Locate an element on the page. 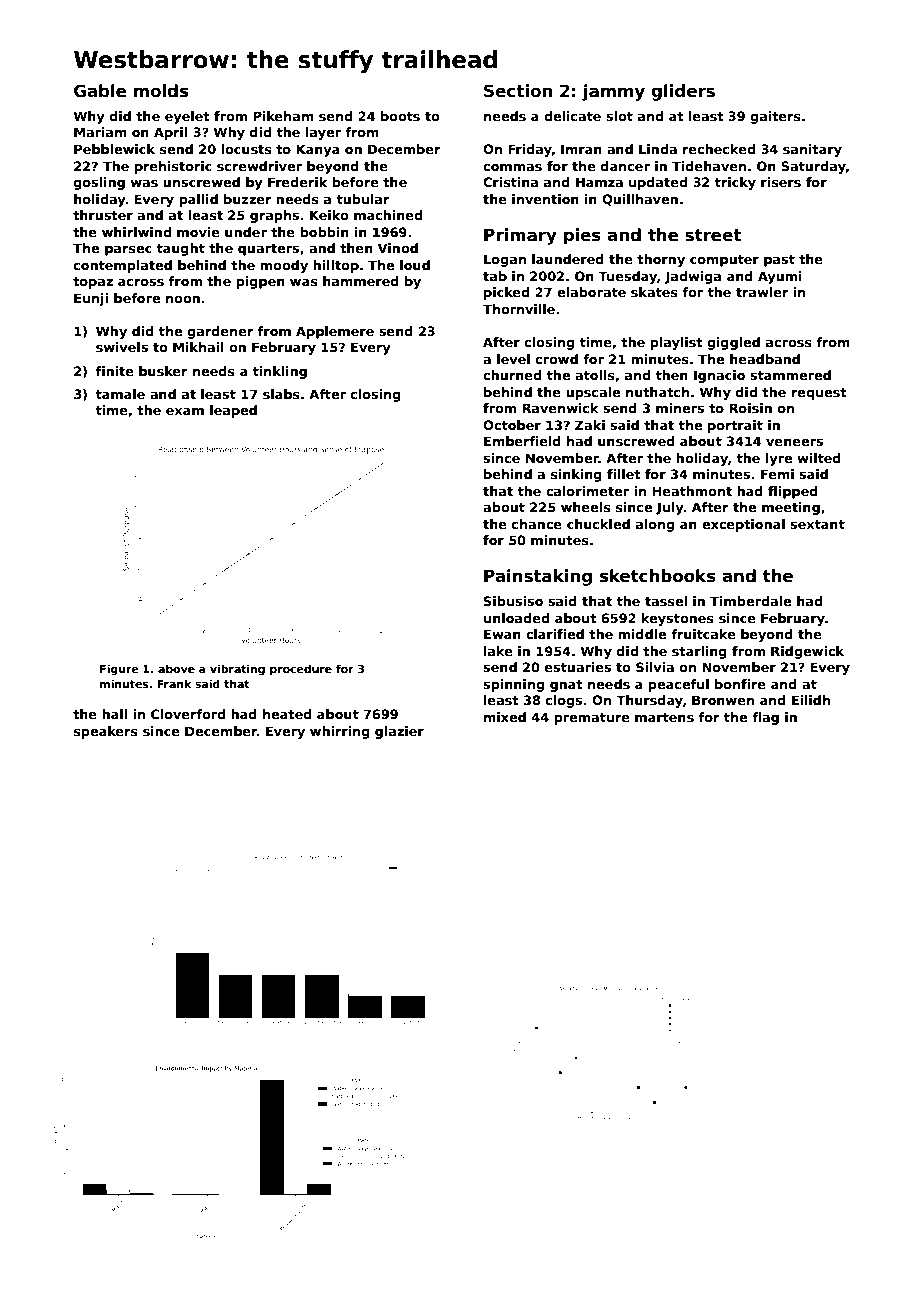  exam is located at coordinates (185, 411).
